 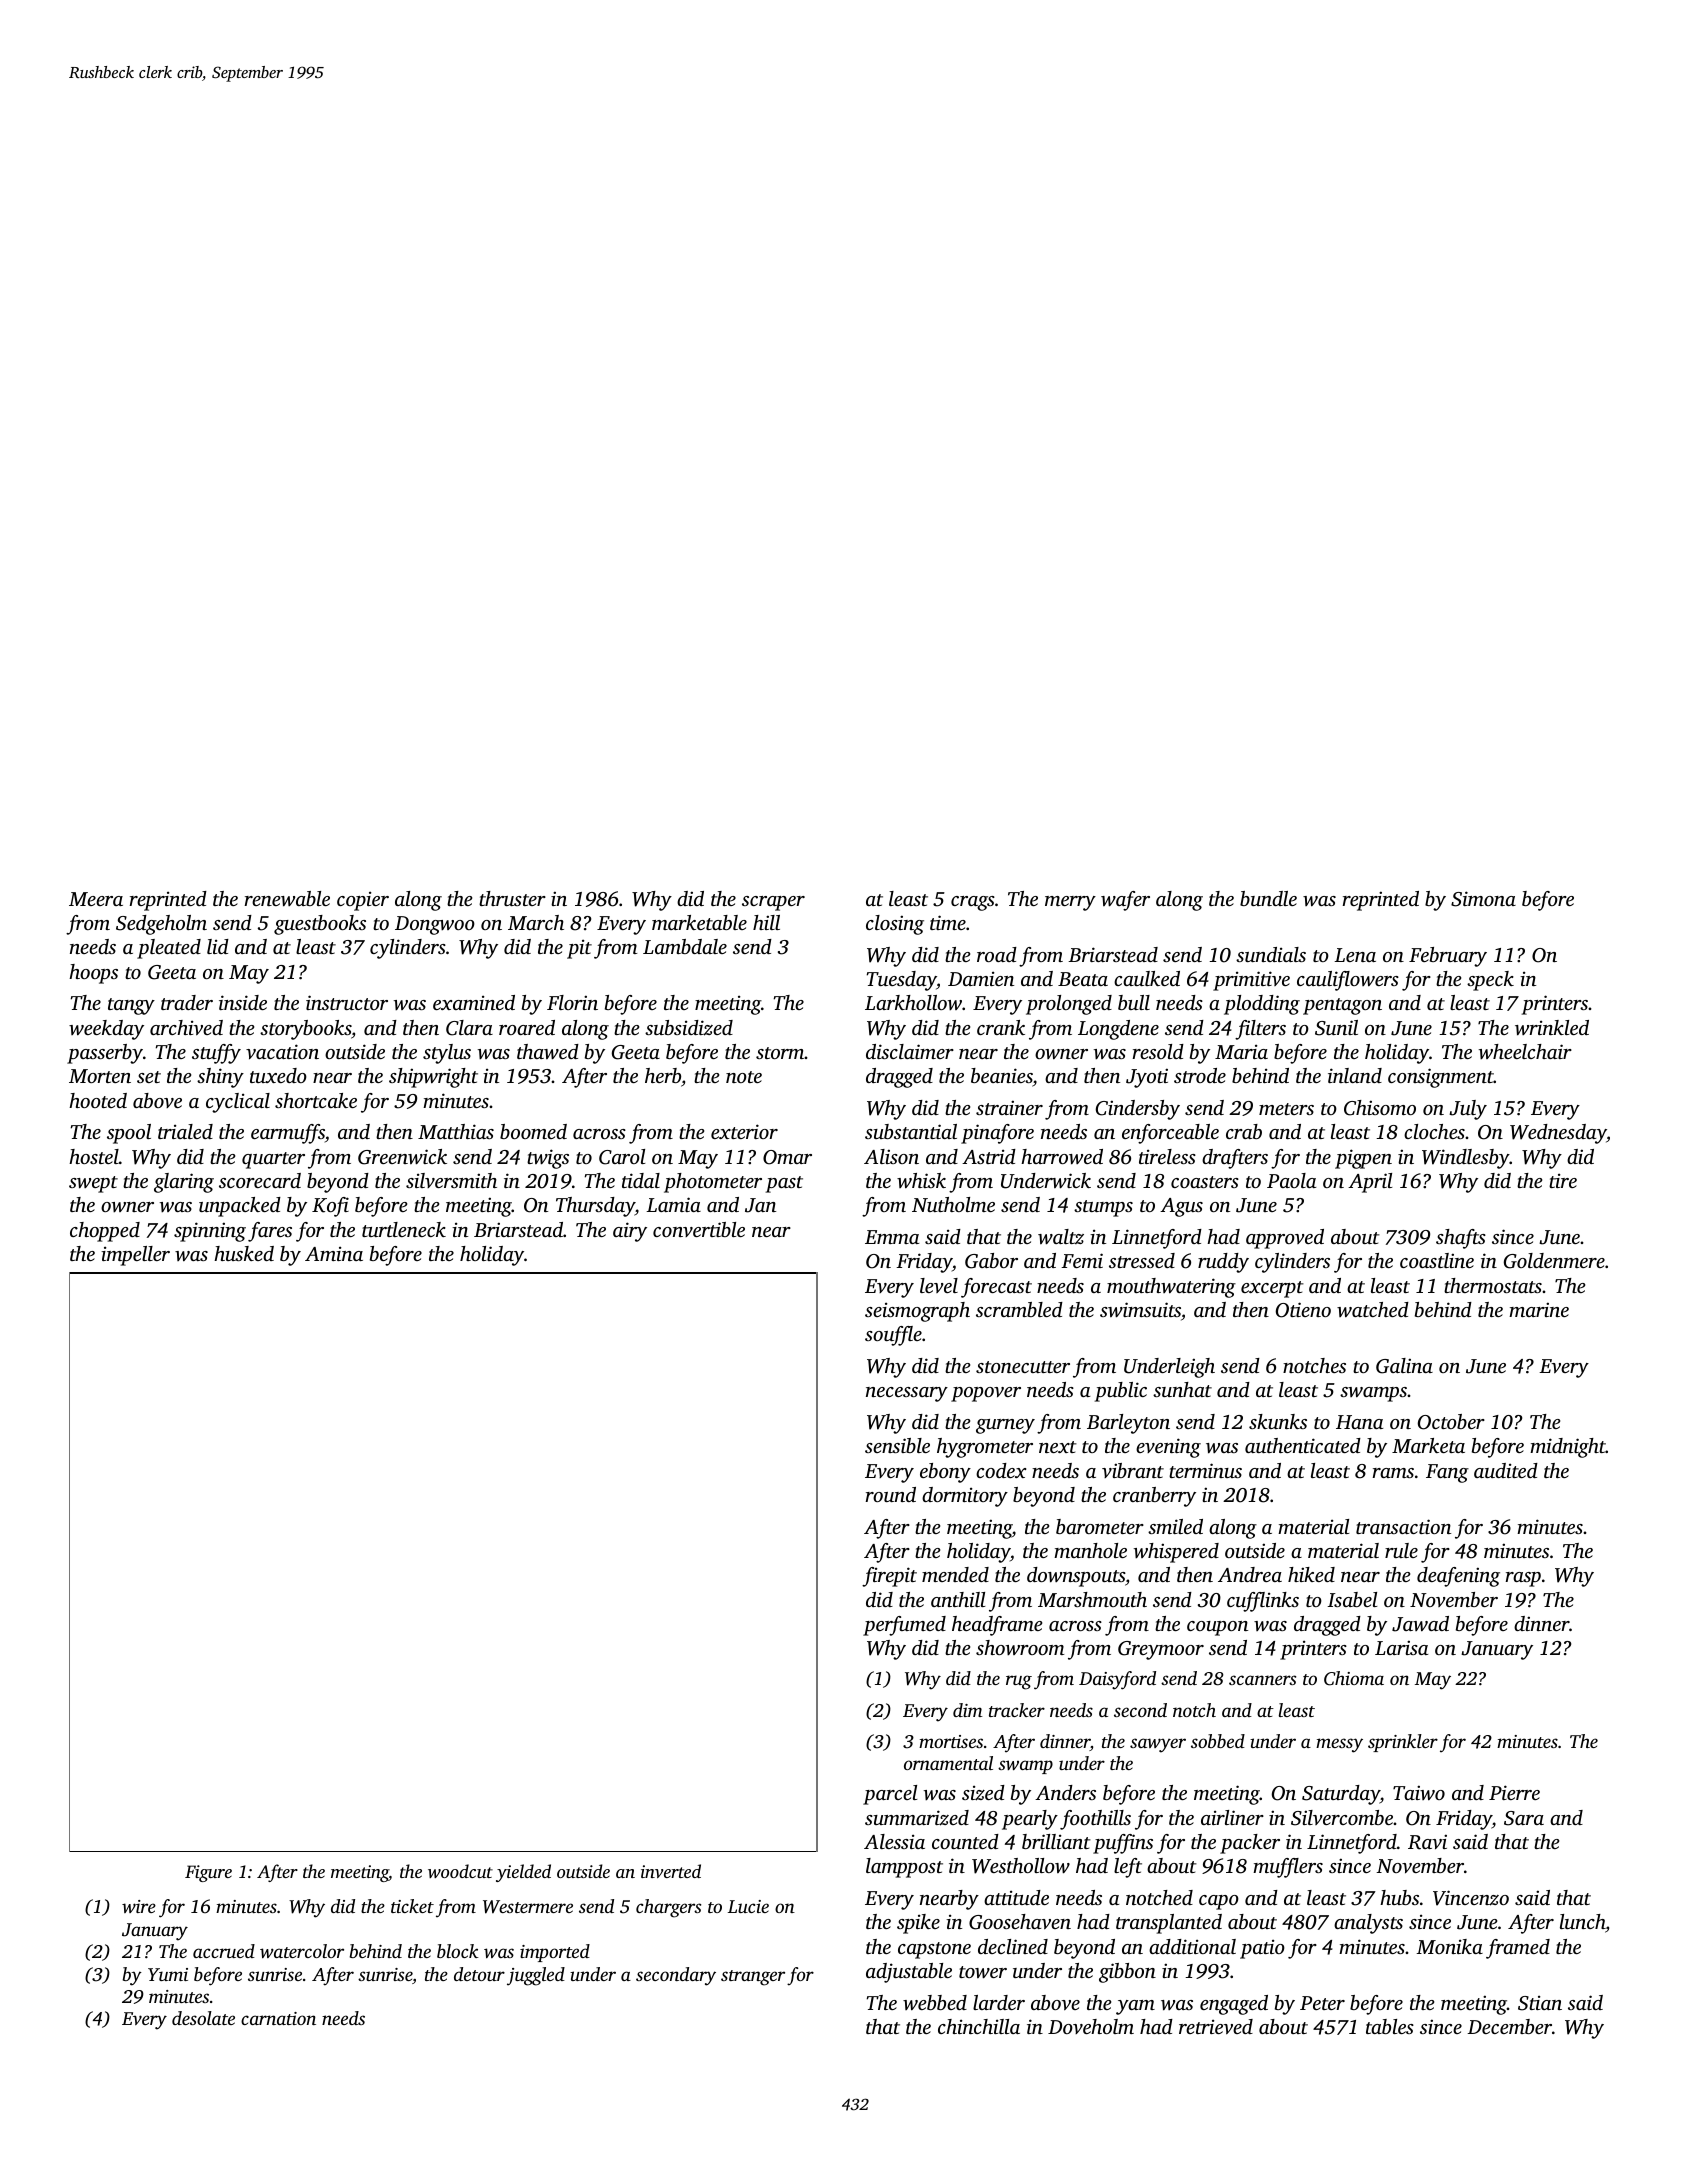 I want to click on Astrid, so click(x=989, y=1156).
